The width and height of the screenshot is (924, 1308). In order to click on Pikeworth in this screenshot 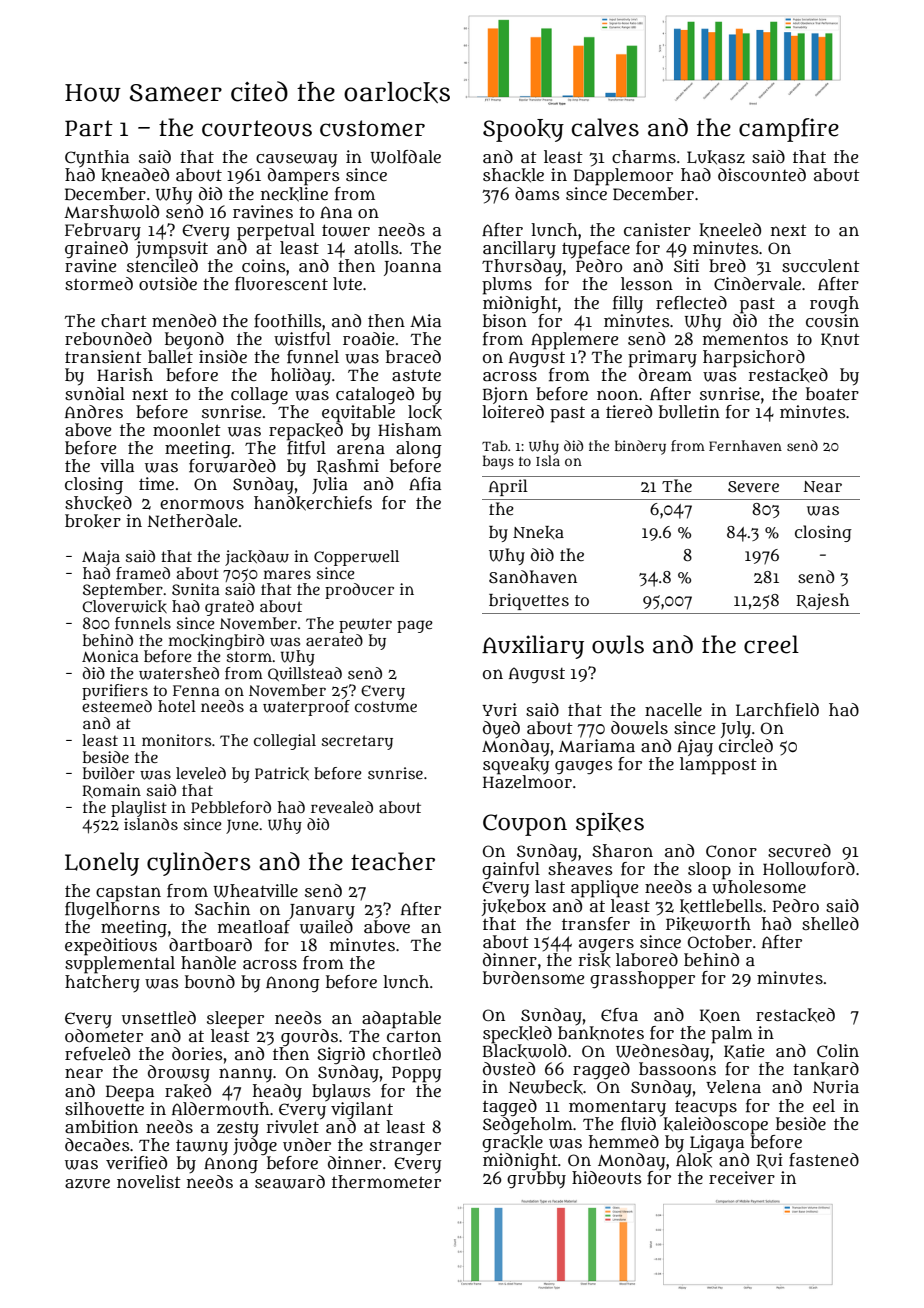, I will do `click(708, 924)`.
